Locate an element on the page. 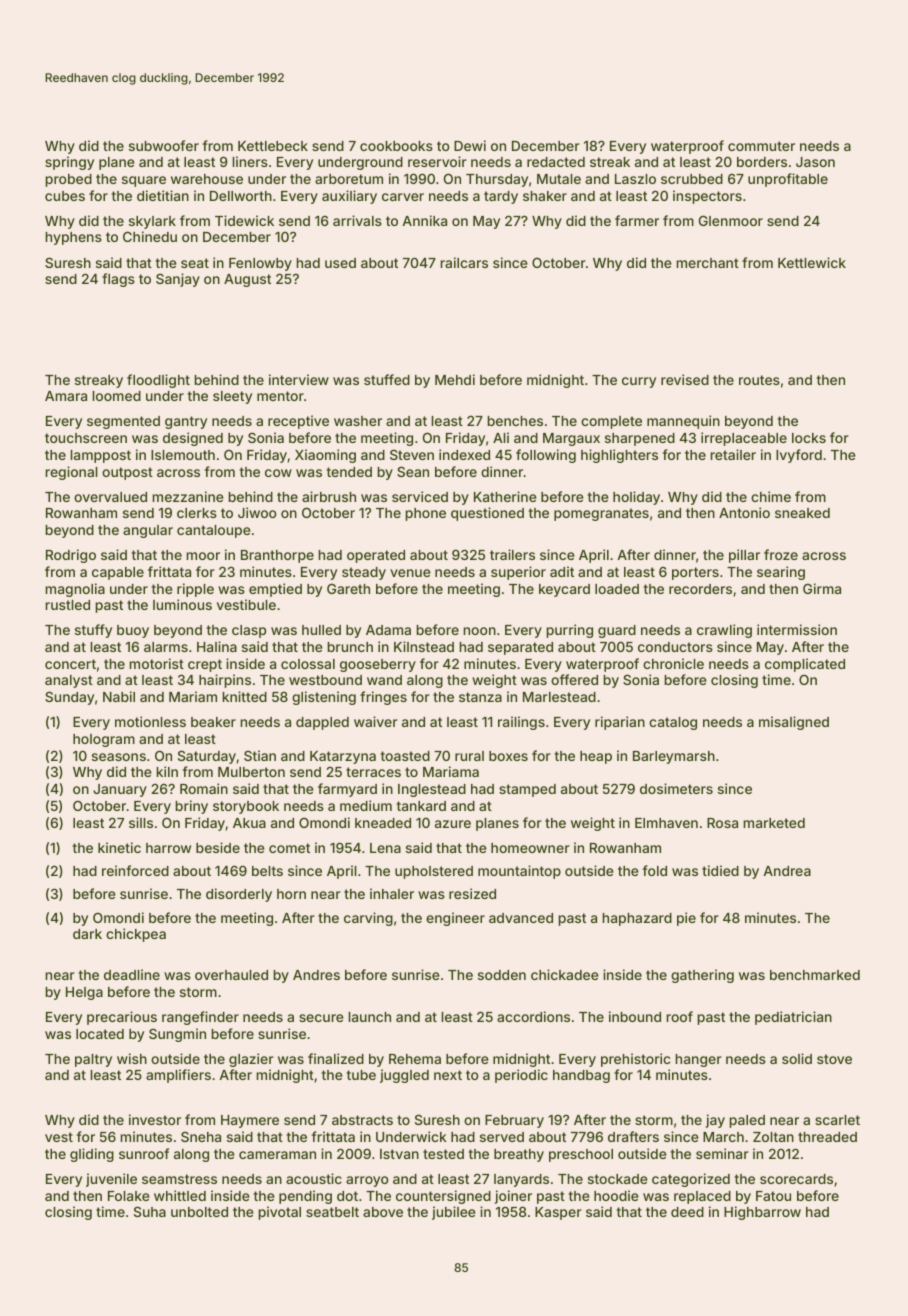  cameraman is located at coordinates (277, 1155).
